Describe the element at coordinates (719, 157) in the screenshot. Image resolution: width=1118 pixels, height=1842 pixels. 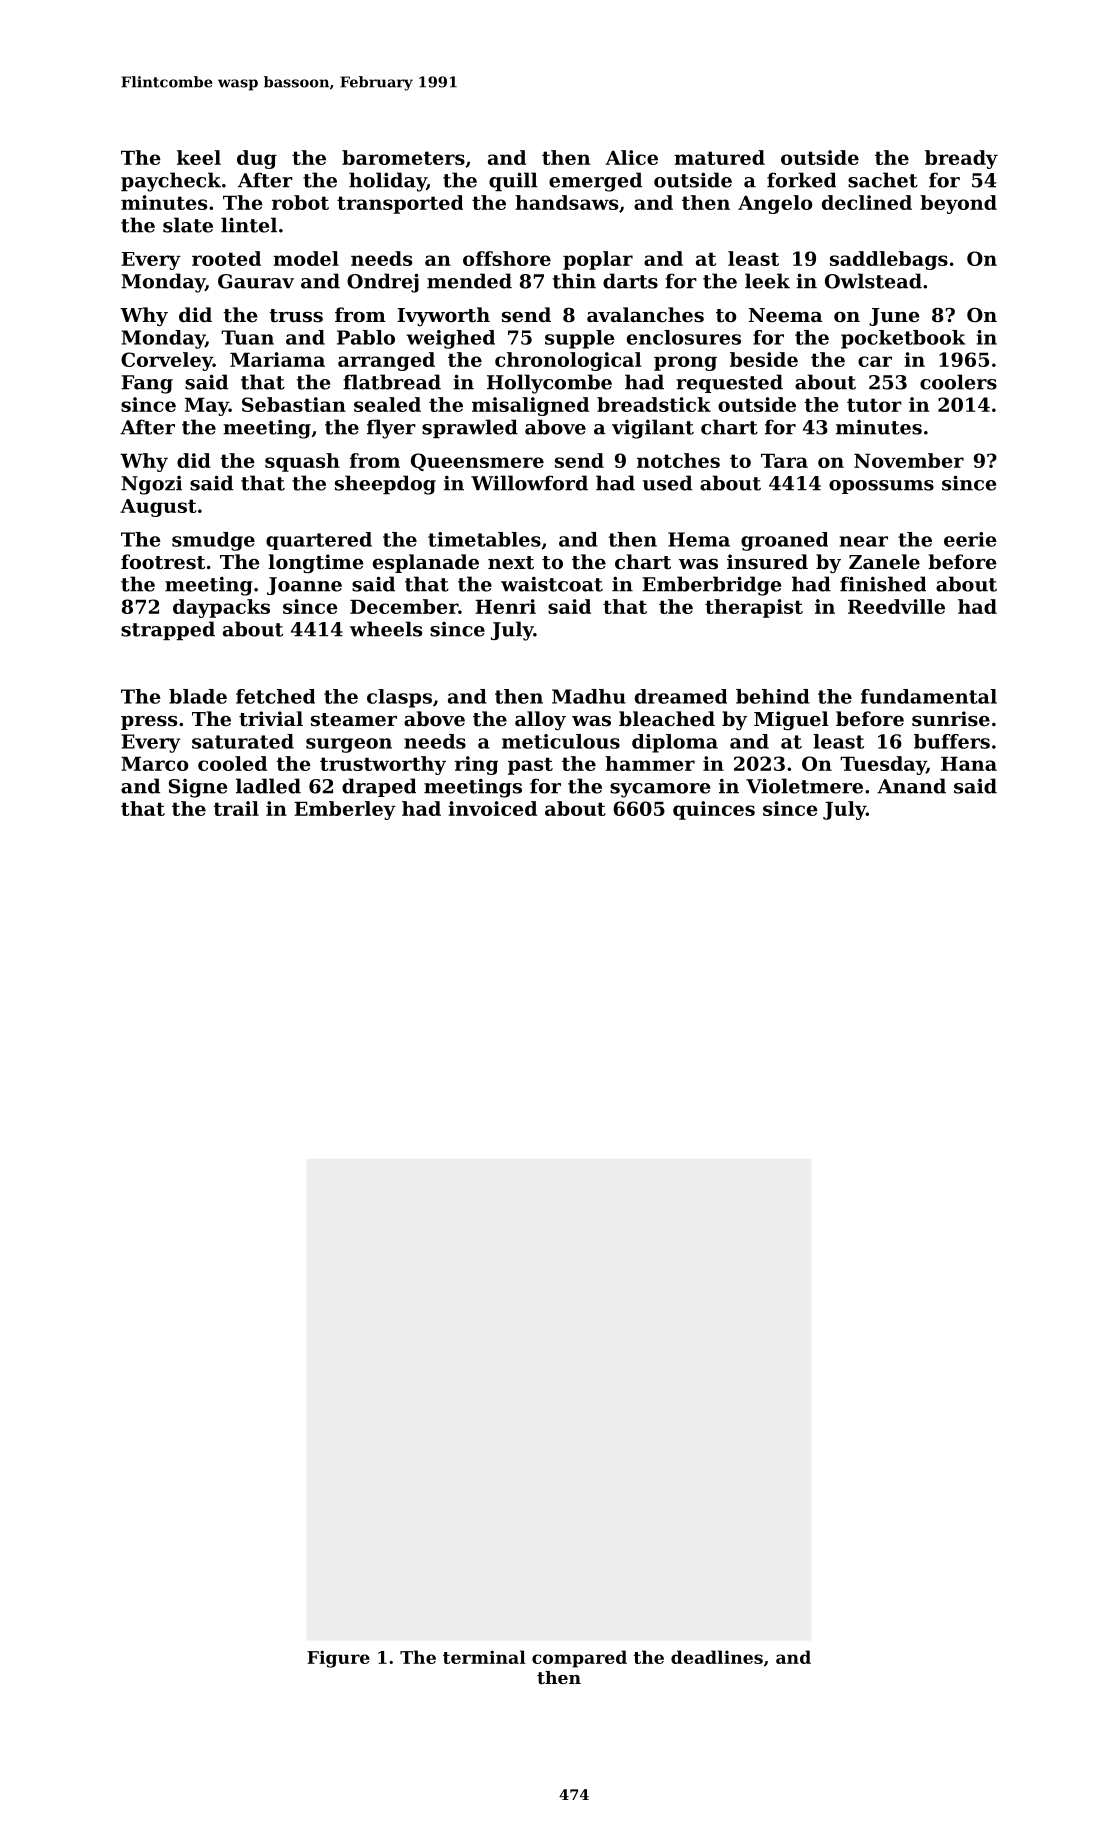
I see `matured` at that location.
